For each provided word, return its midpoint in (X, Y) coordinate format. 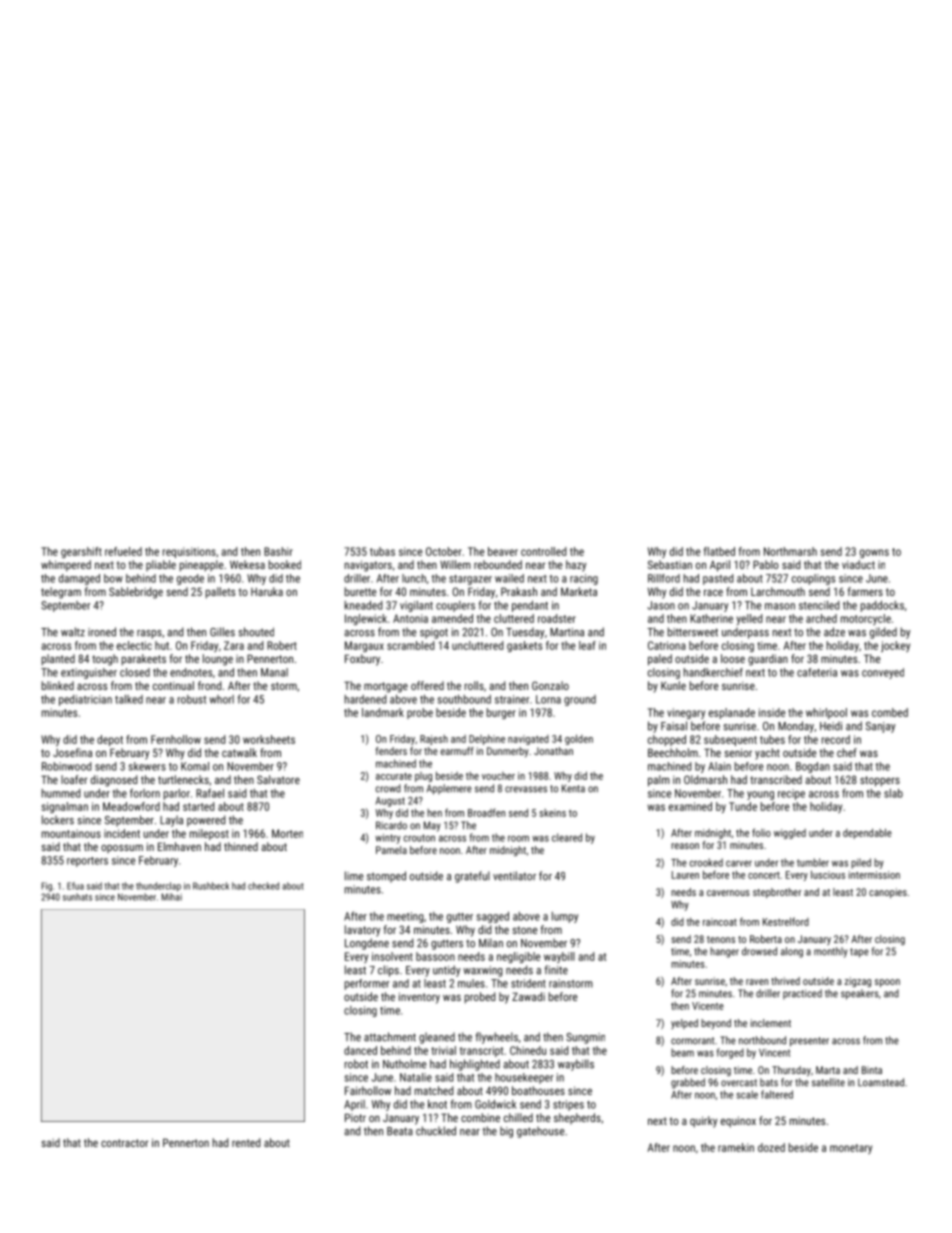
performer (367, 984)
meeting (405, 917)
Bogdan (813, 767)
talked (129, 699)
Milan (491, 943)
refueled (123, 551)
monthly (831, 952)
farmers (865, 591)
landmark (383, 712)
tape (859, 953)
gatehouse (540, 1132)
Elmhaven (179, 846)
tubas (382, 551)
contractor (124, 1143)
